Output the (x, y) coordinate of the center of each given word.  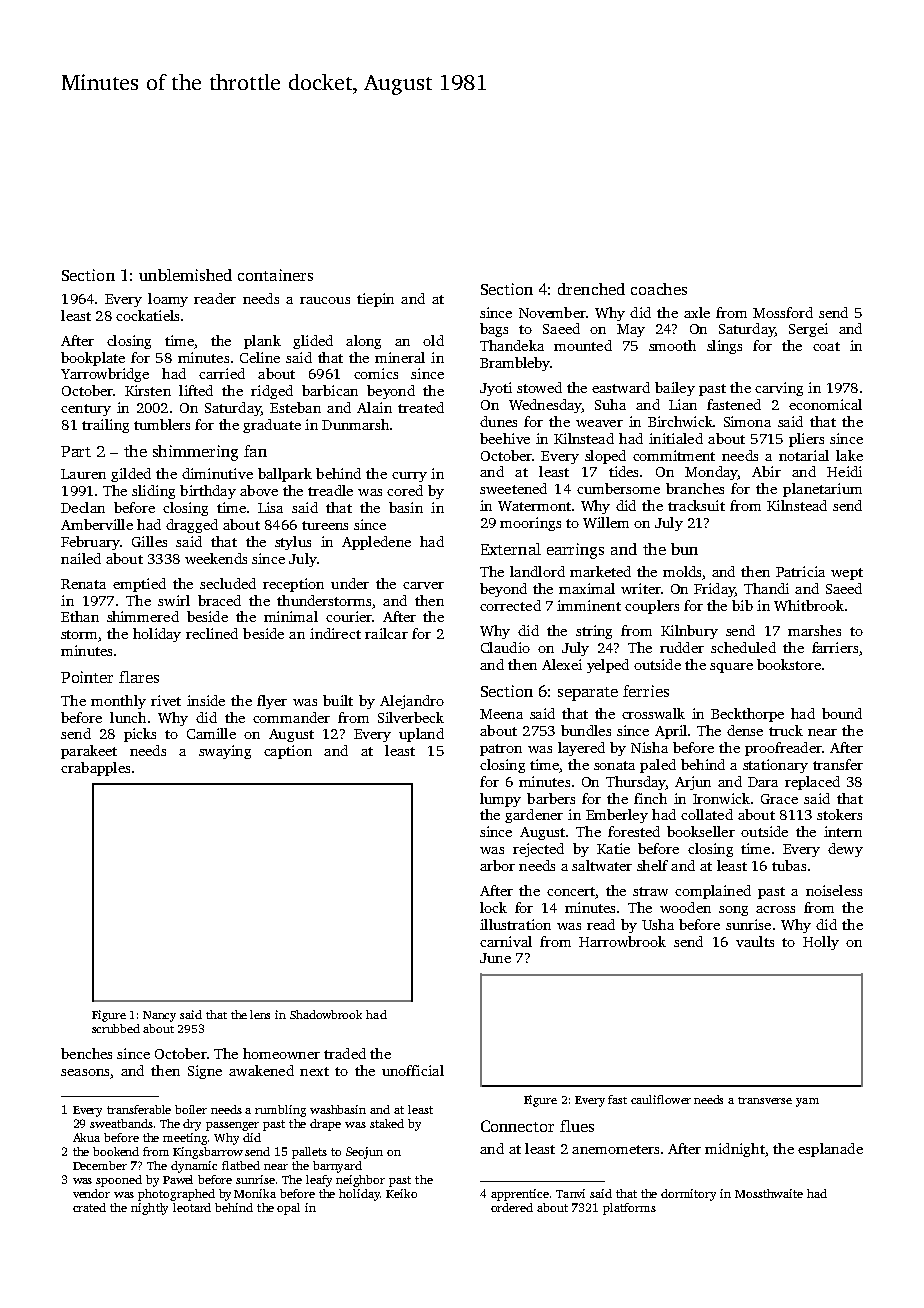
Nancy (159, 1016)
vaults (755, 941)
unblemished (185, 275)
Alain (374, 407)
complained (713, 892)
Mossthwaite (769, 1193)
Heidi (844, 471)
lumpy (500, 800)
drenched (591, 289)
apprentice (520, 1195)
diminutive (217, 473)
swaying (225, 752)
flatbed (241, 1165)
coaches (659, 289)
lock (493, 907)
